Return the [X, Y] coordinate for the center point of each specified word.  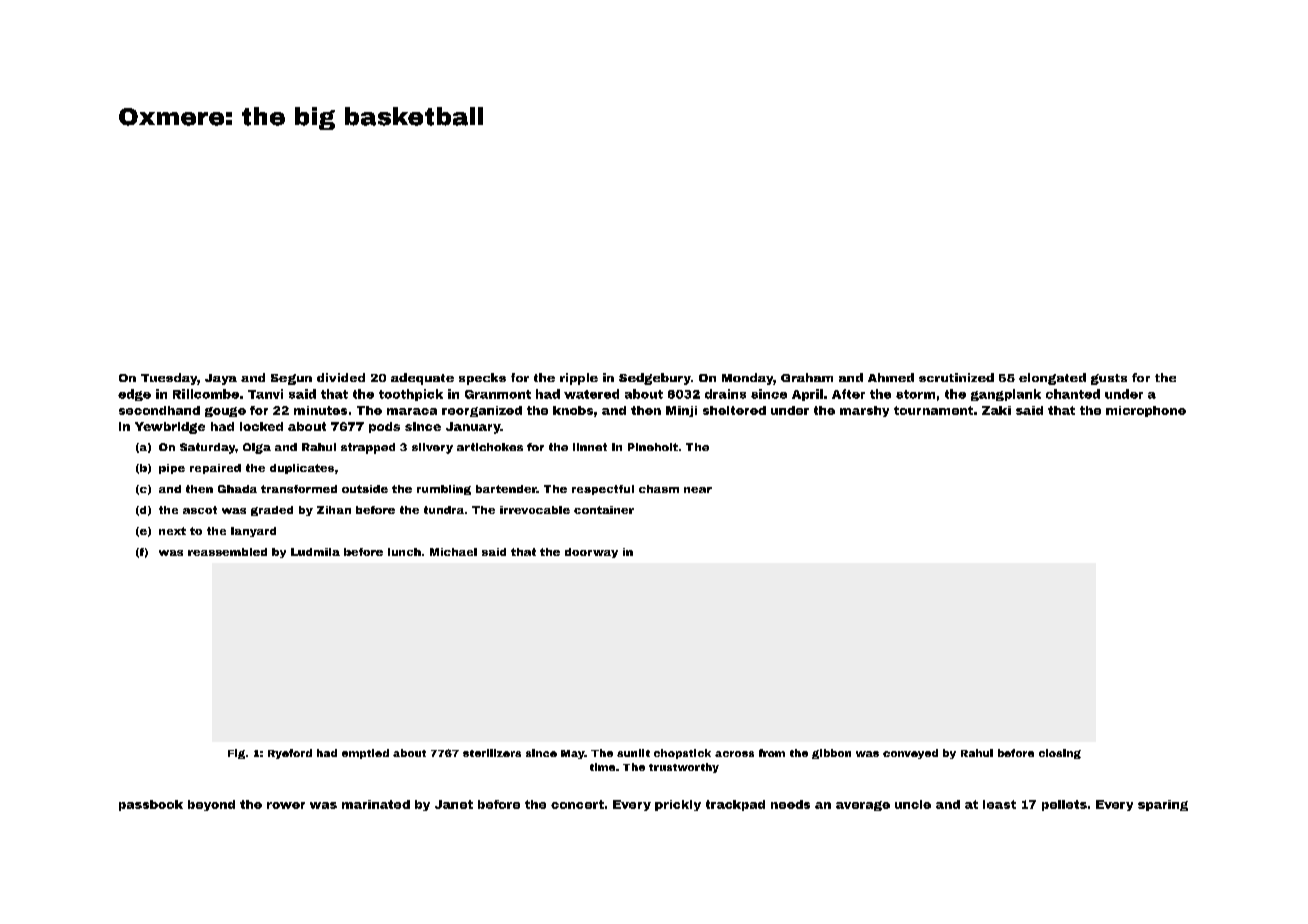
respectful [603, 490]
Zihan [334, 510]
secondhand [159, 410]
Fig [236, 754]
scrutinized [956, 377]
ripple [579, 379]
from [772, 753]
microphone [1146, 411]
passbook [151, 805]
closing [1060, 754]
